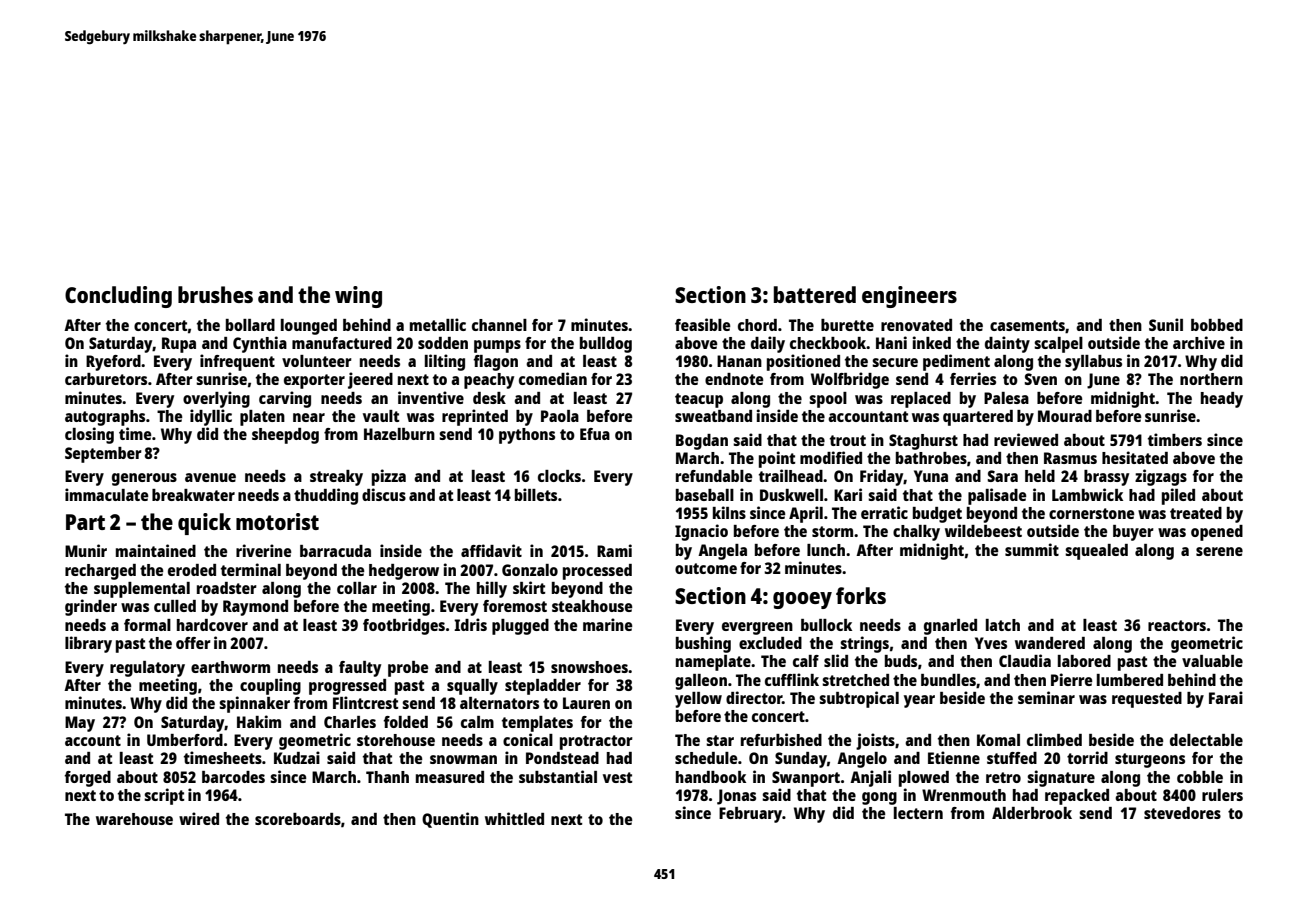 The width and height of the screenshot is (1308, 924). What do you see at coordinates (1133, 533) in the screenshot?
I see `buyer` at bounding box center [1133, 533].
